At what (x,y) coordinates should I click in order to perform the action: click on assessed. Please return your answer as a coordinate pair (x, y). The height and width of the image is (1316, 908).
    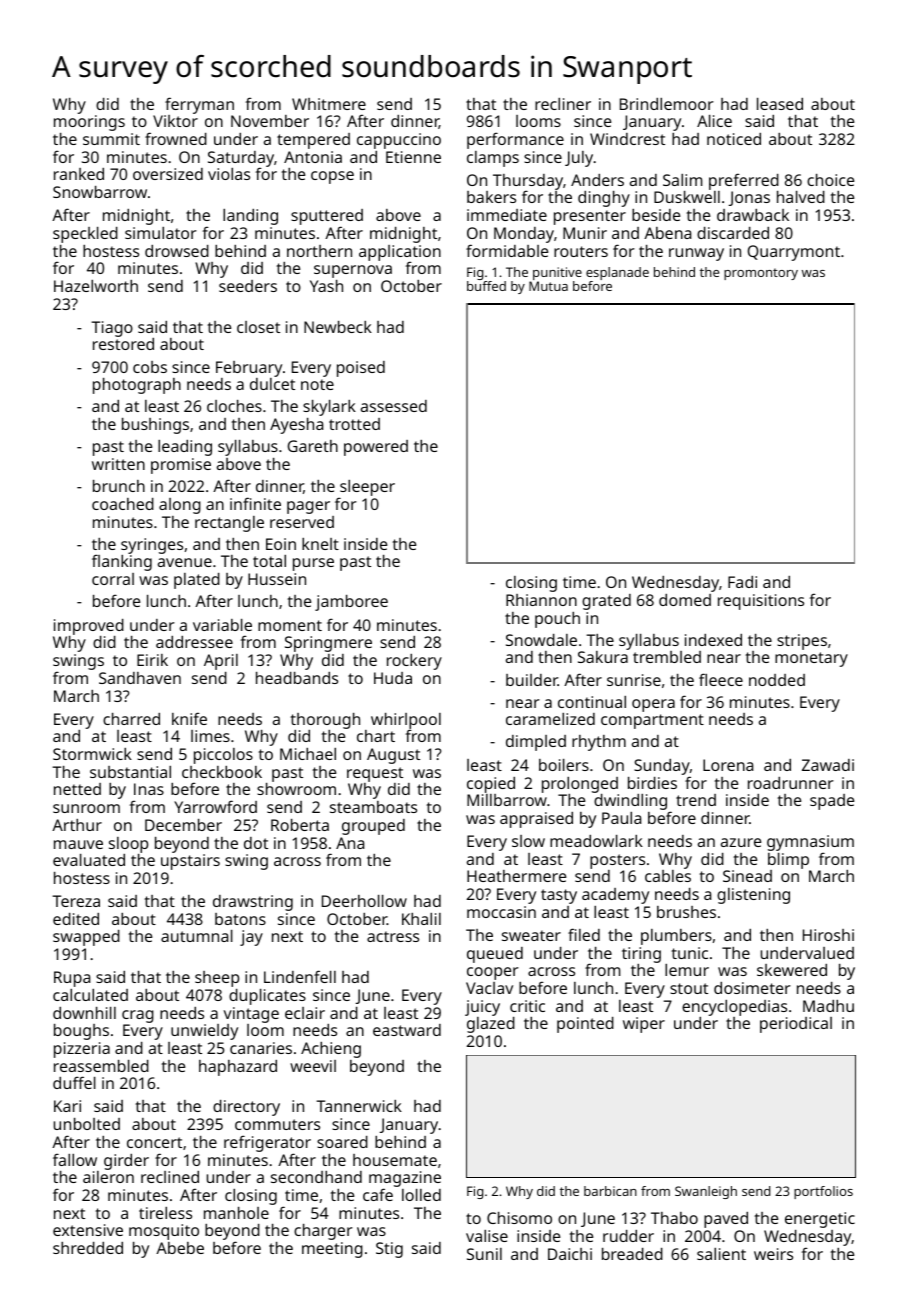
    Looking at the image, I should click on (394, 406).
